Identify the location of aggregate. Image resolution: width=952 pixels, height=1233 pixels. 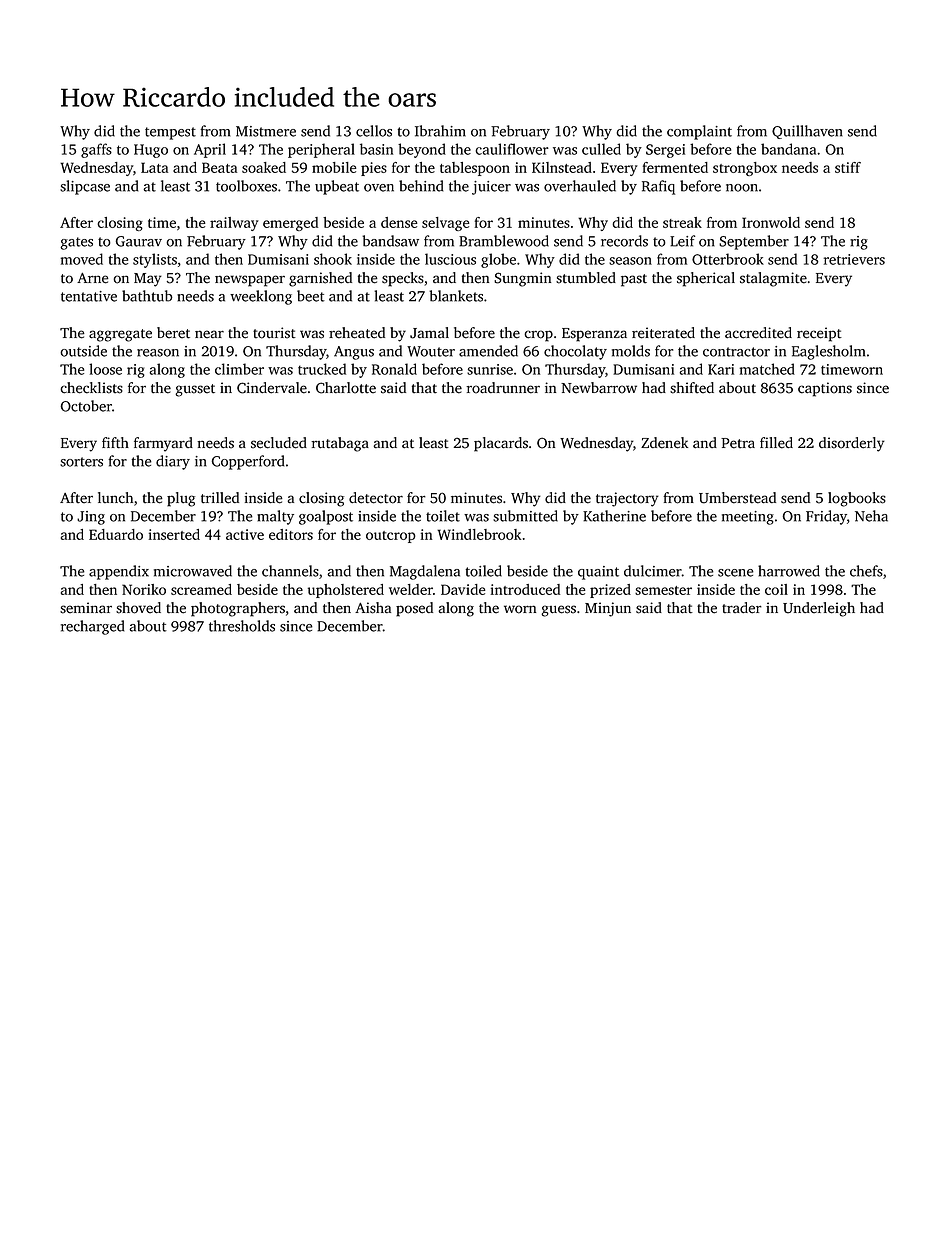
(120, 335).
